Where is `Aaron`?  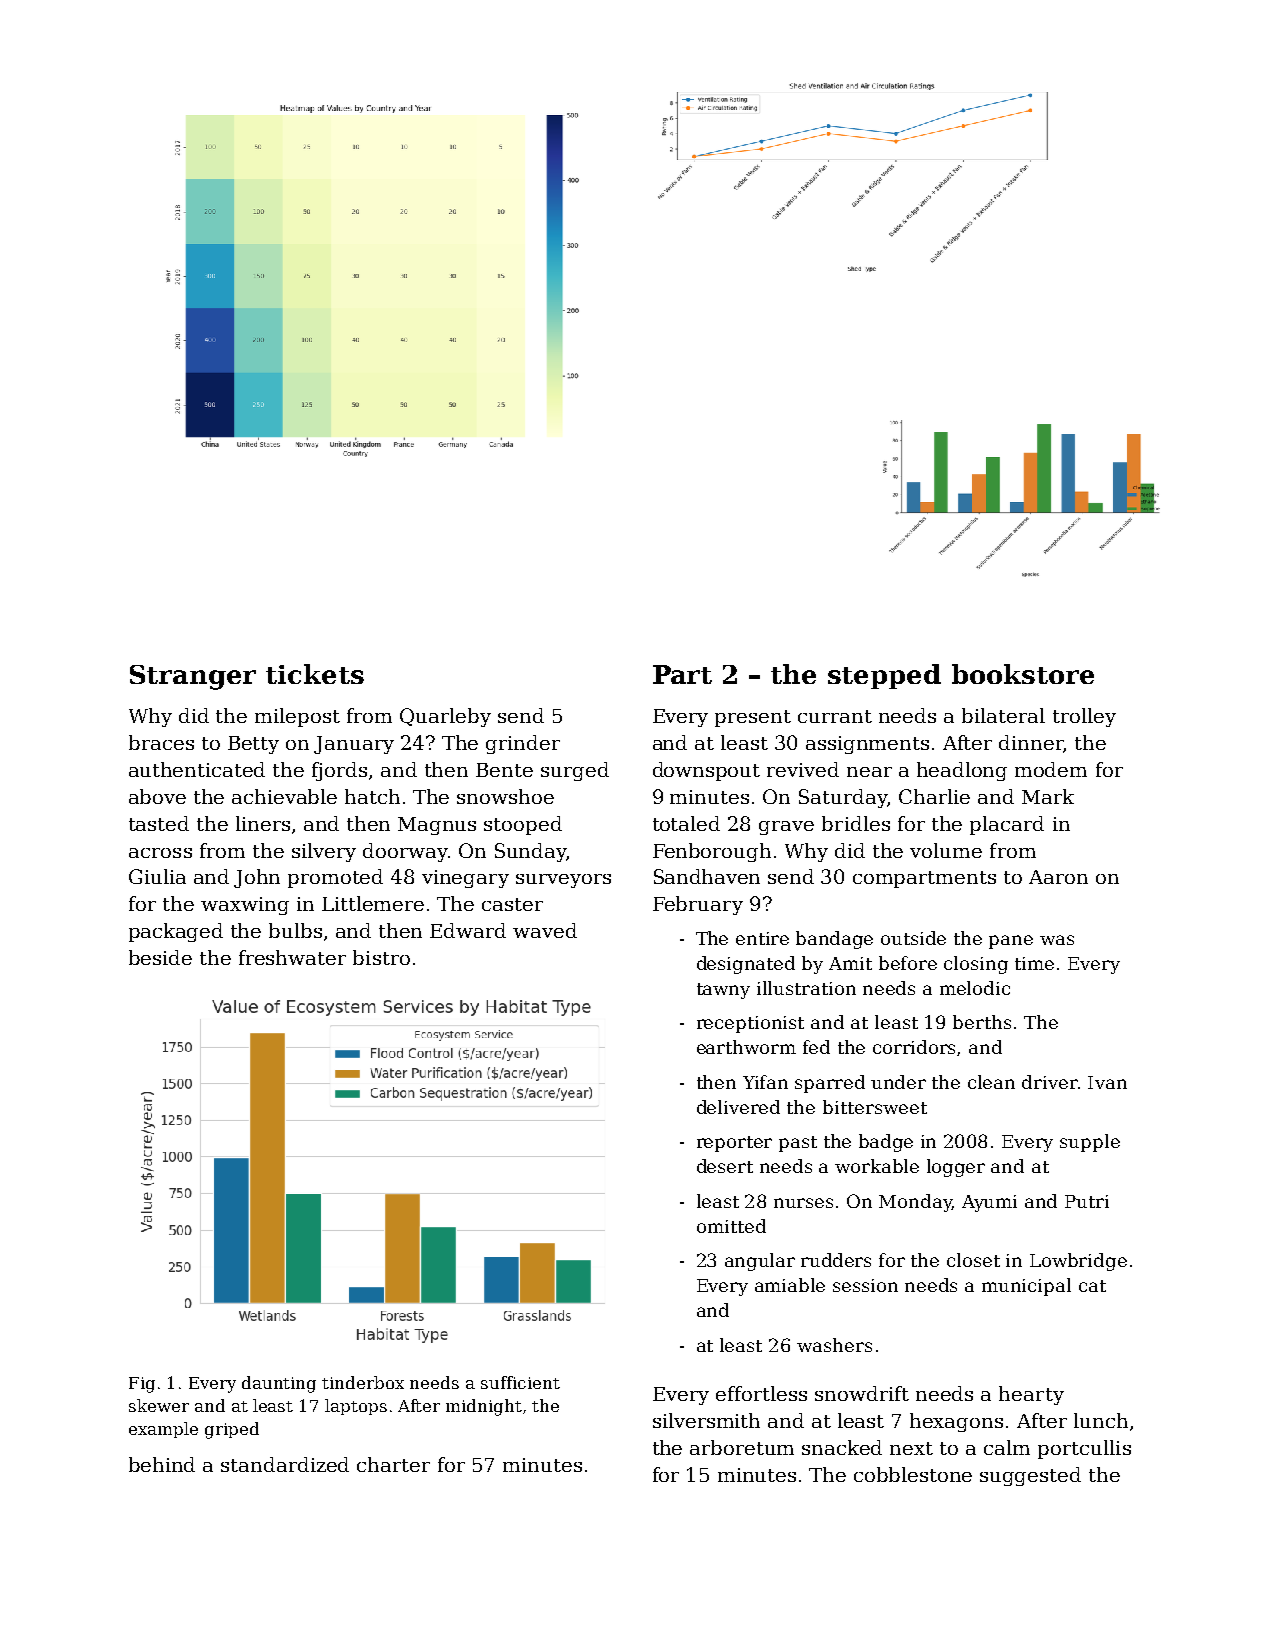
Aaron is located at coordinates (1058, 877).
